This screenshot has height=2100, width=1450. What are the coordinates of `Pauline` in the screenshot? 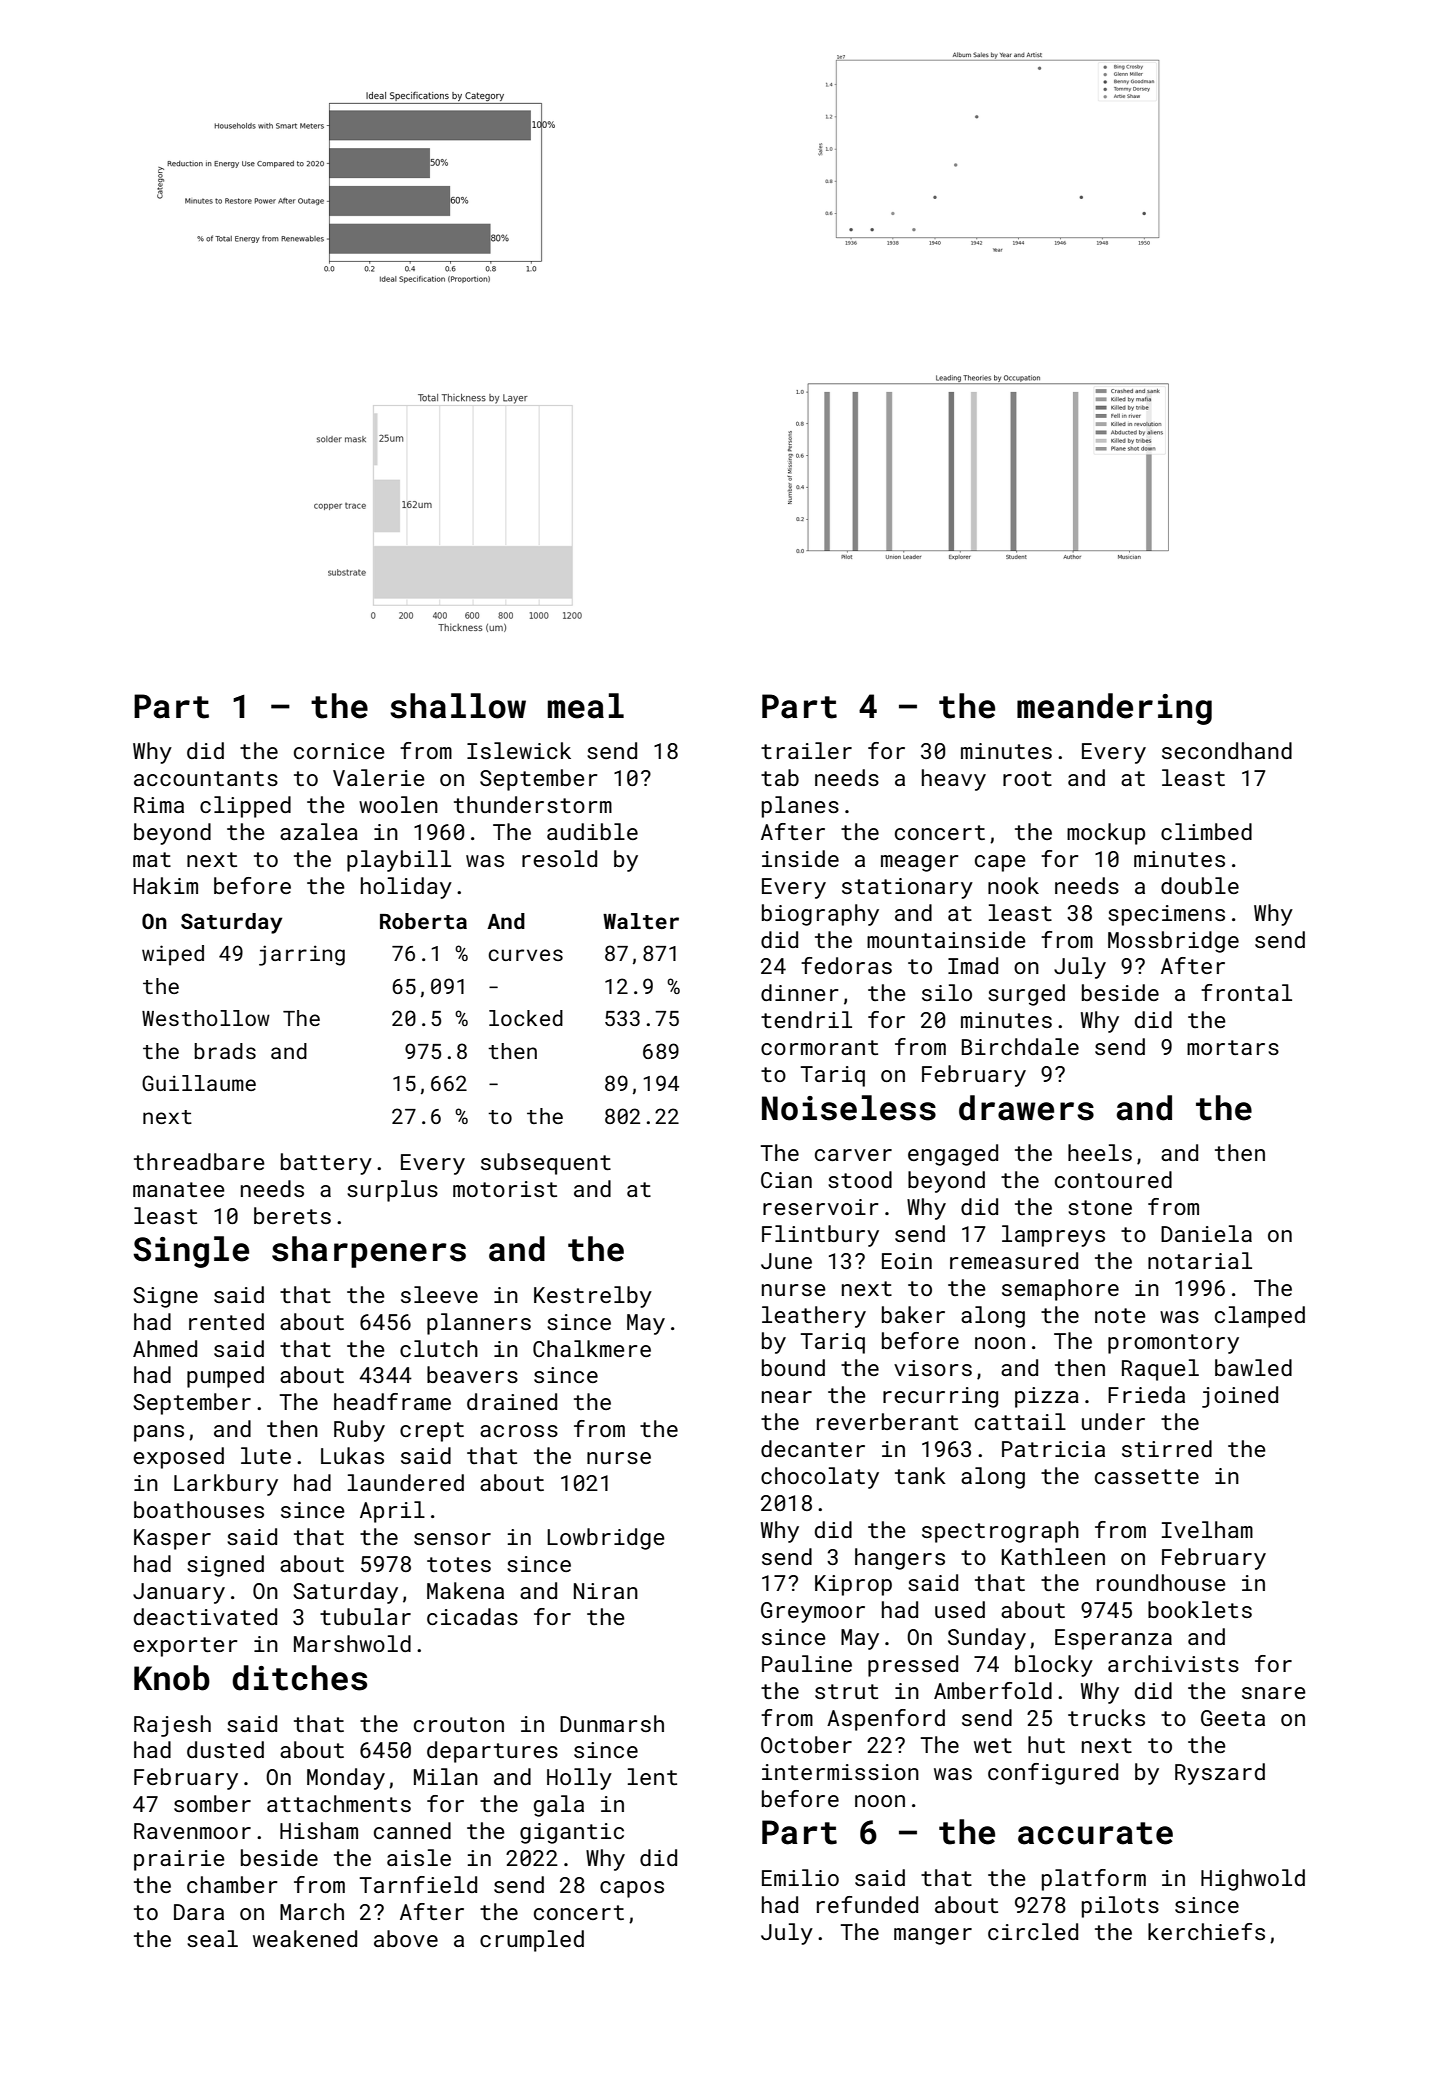 It's located at (807, 1663).
